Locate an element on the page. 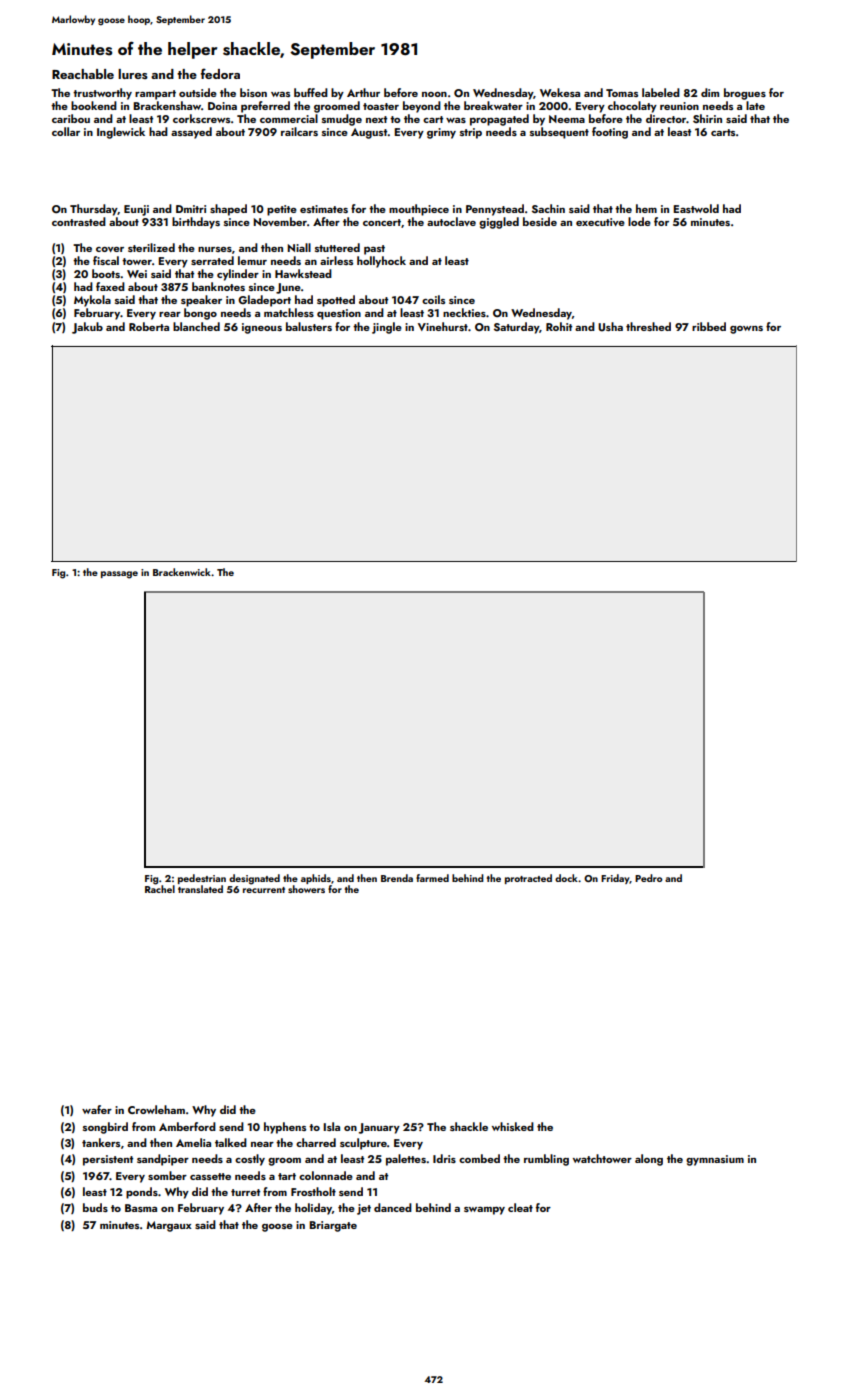 Image resolution: width=849 pixels, height=1400 pixels. Arthur is located at coordinates (363, 92).
